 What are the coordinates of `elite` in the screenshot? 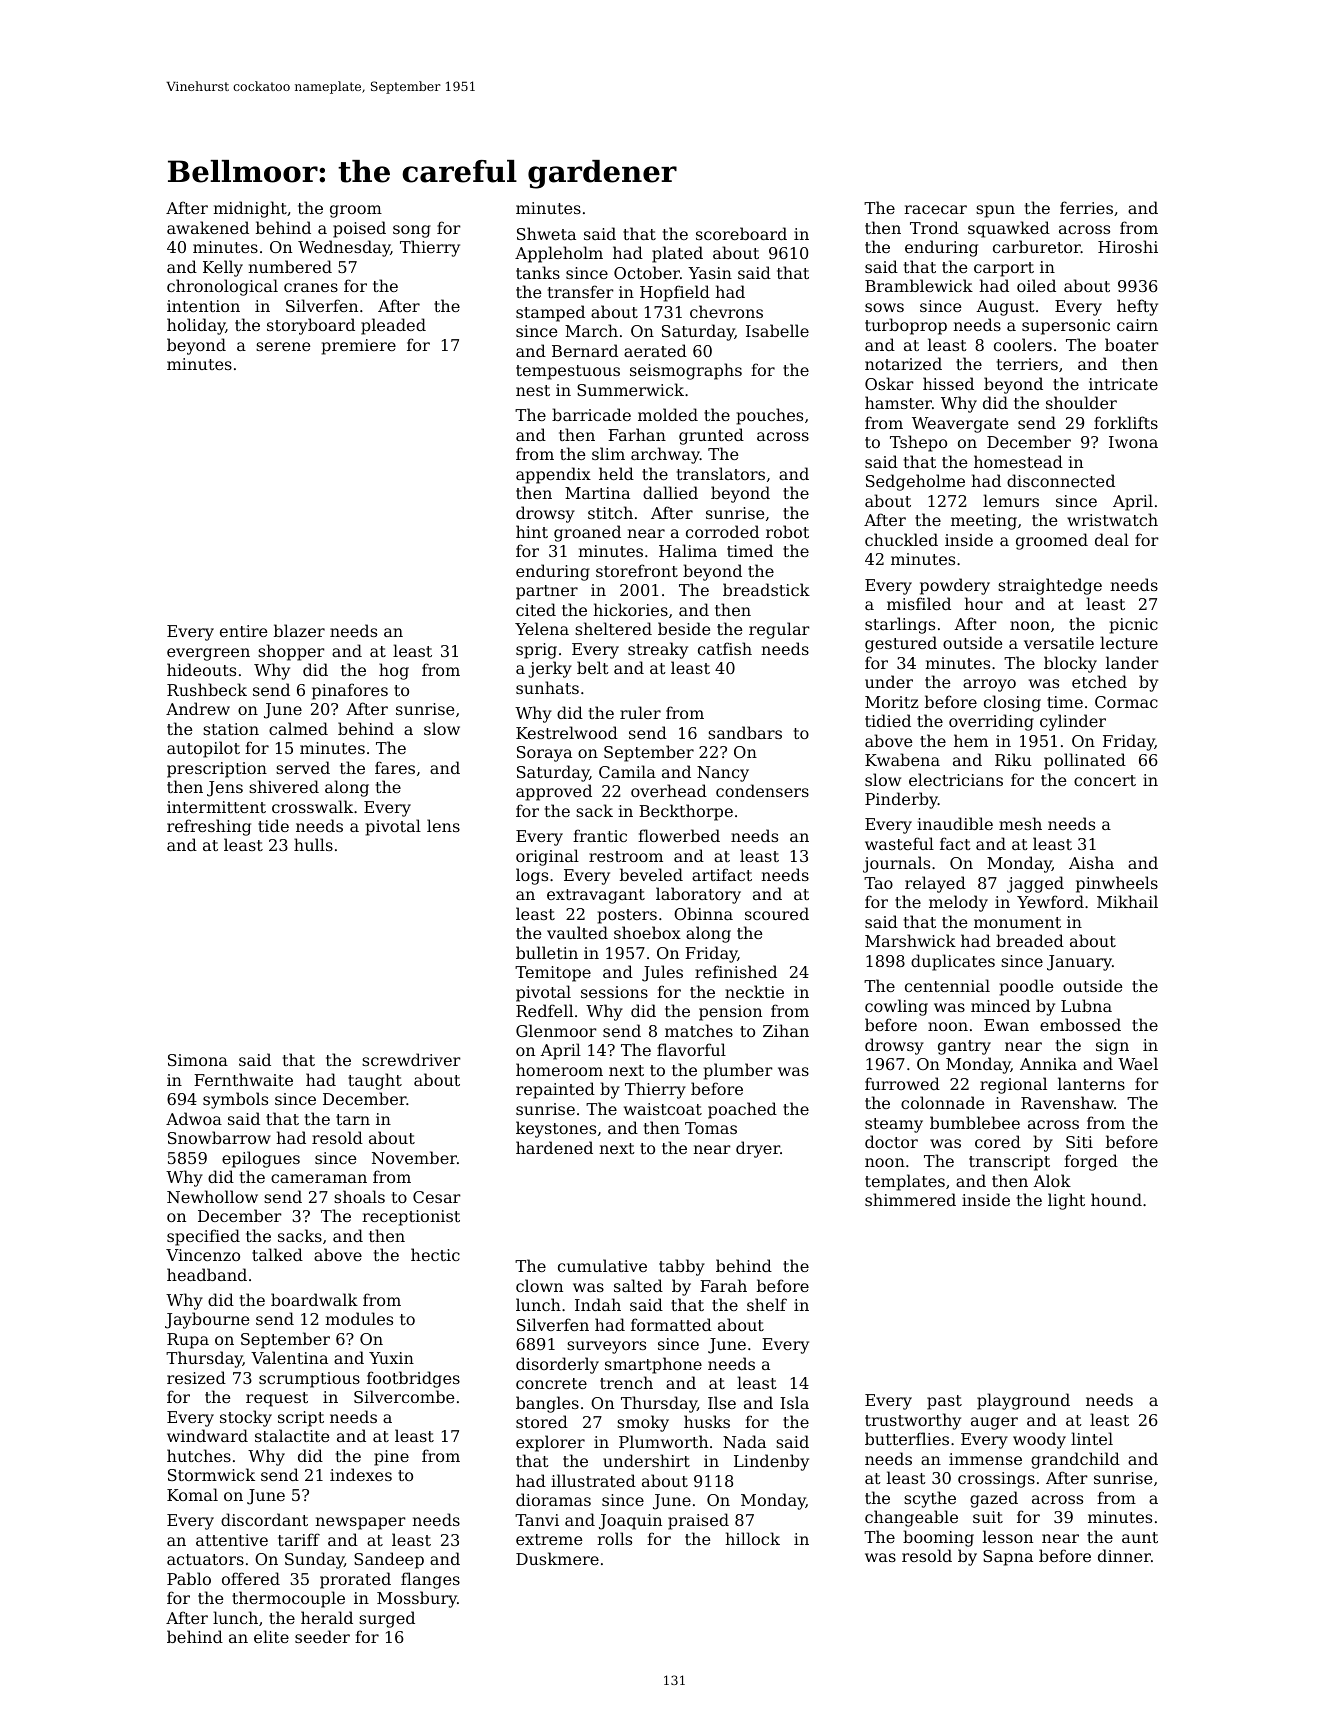 It's located at (271, 1636).
